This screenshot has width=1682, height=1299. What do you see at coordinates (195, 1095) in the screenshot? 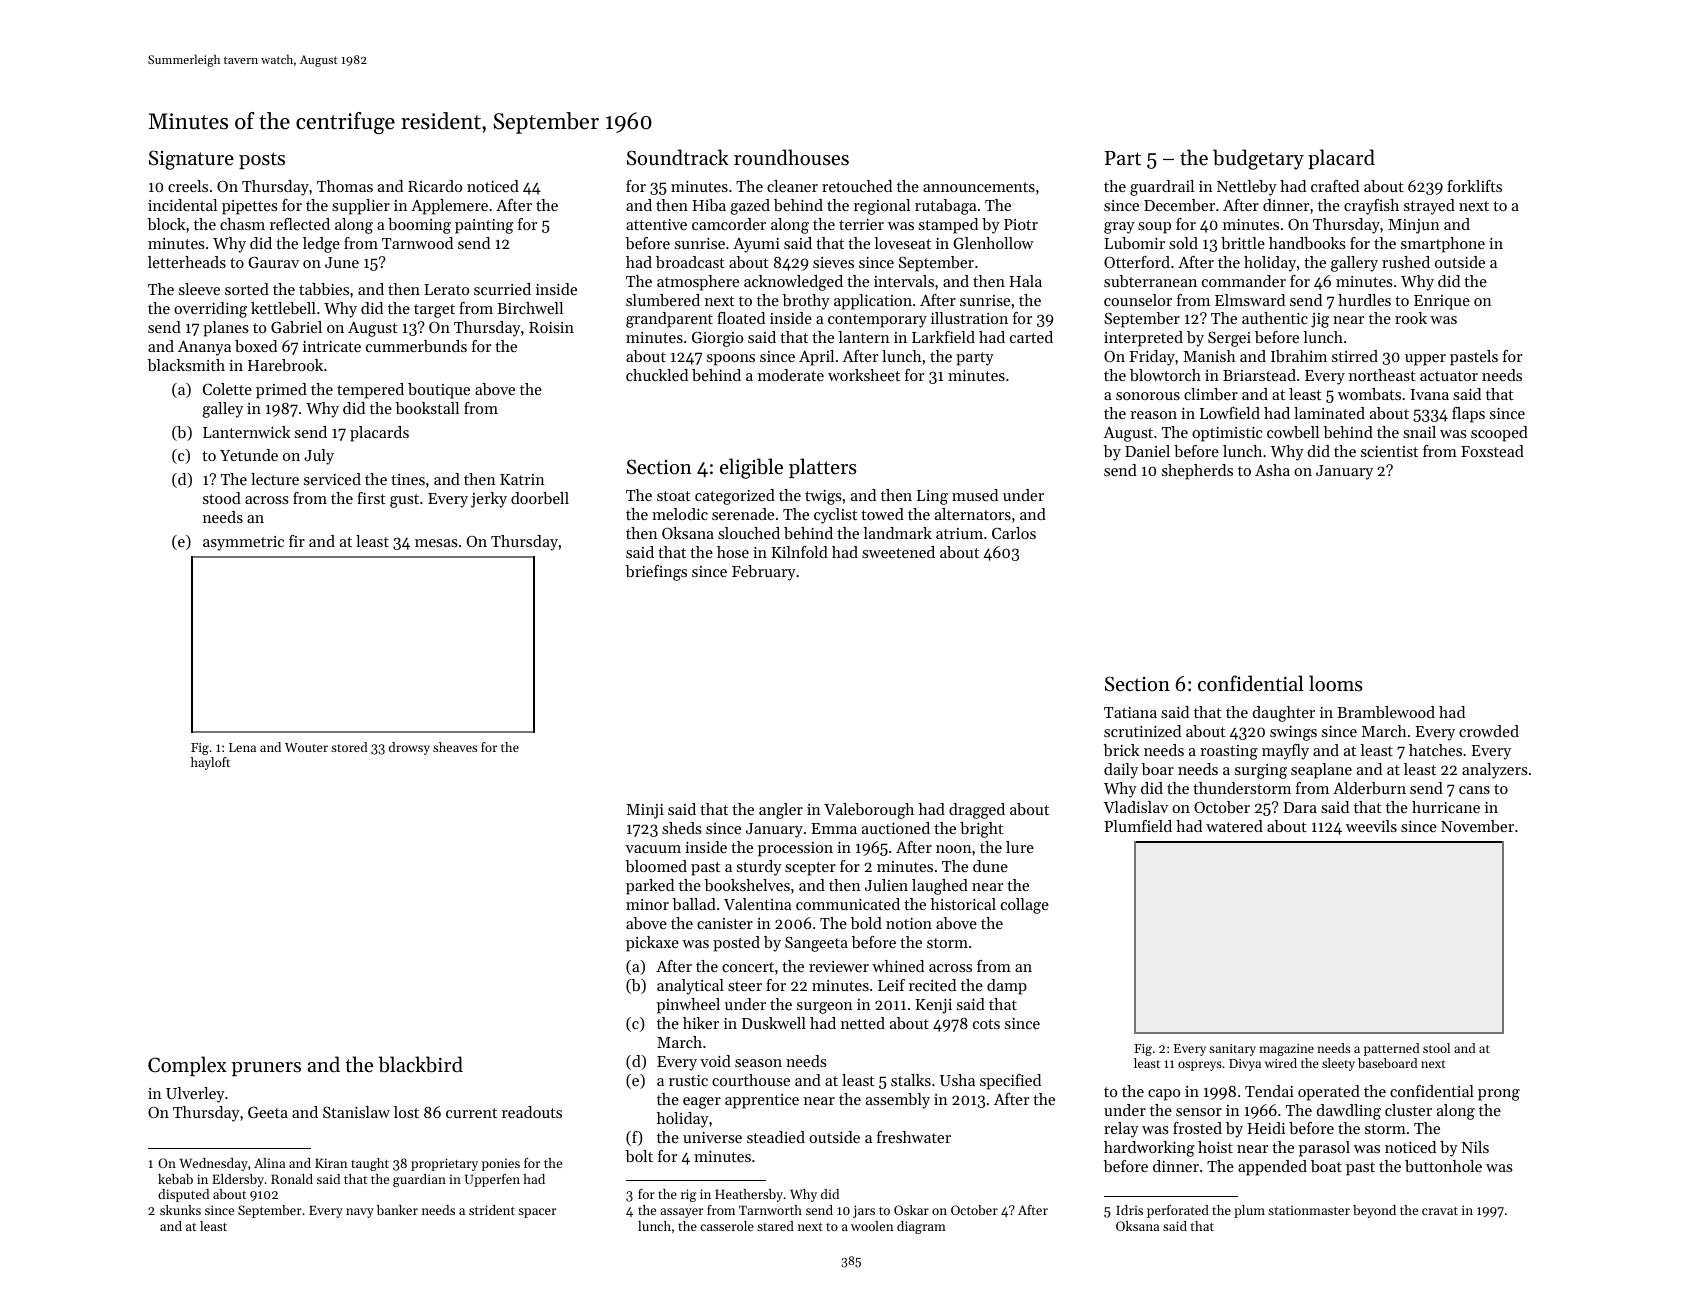
I see `Ulverley` at bounding box center [195, 1095].
